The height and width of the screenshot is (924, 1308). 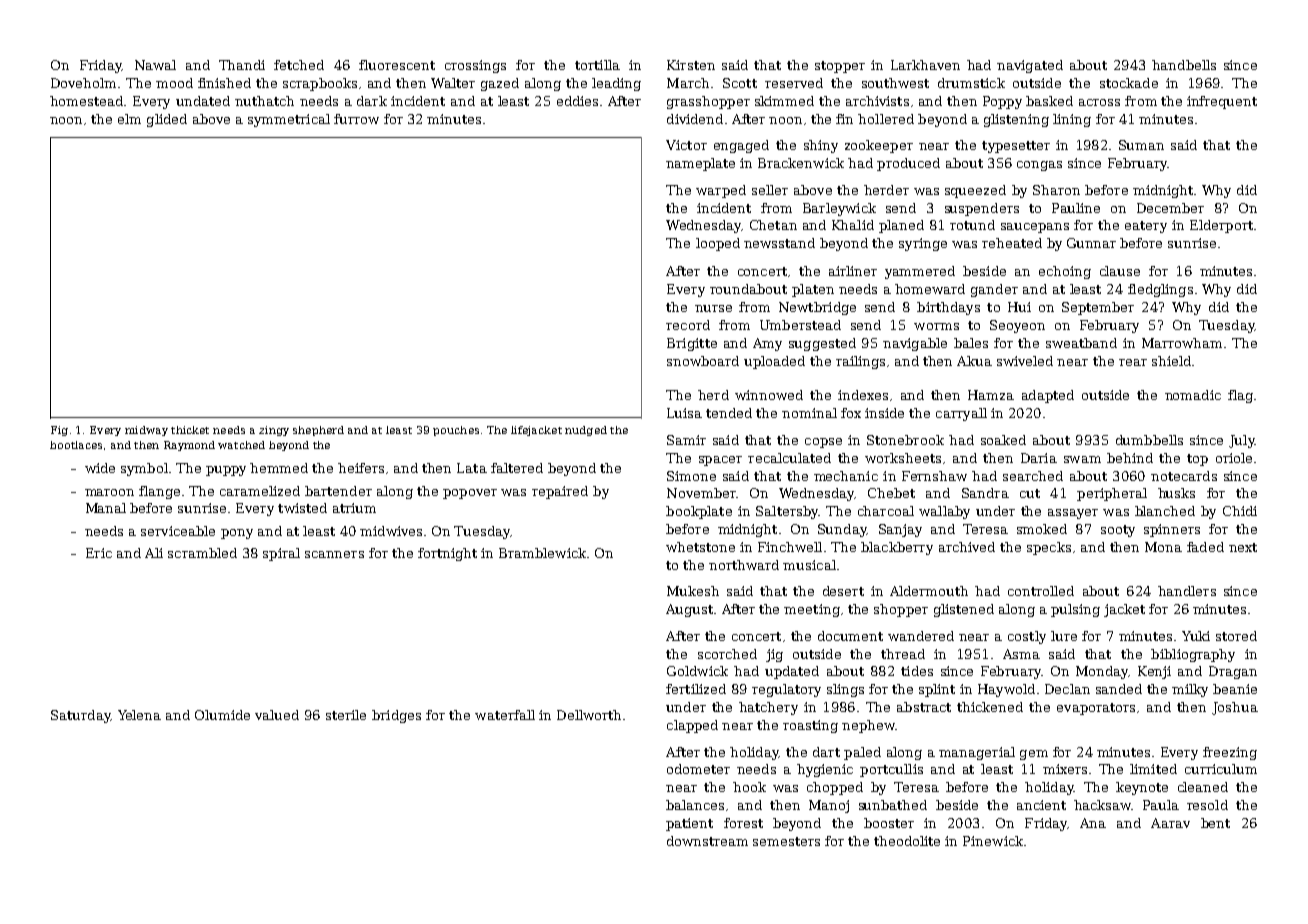 What do you see at coordinates (993, 841) in the screenshot?
I see `Pinewick` at bounding box center [993, 841].
